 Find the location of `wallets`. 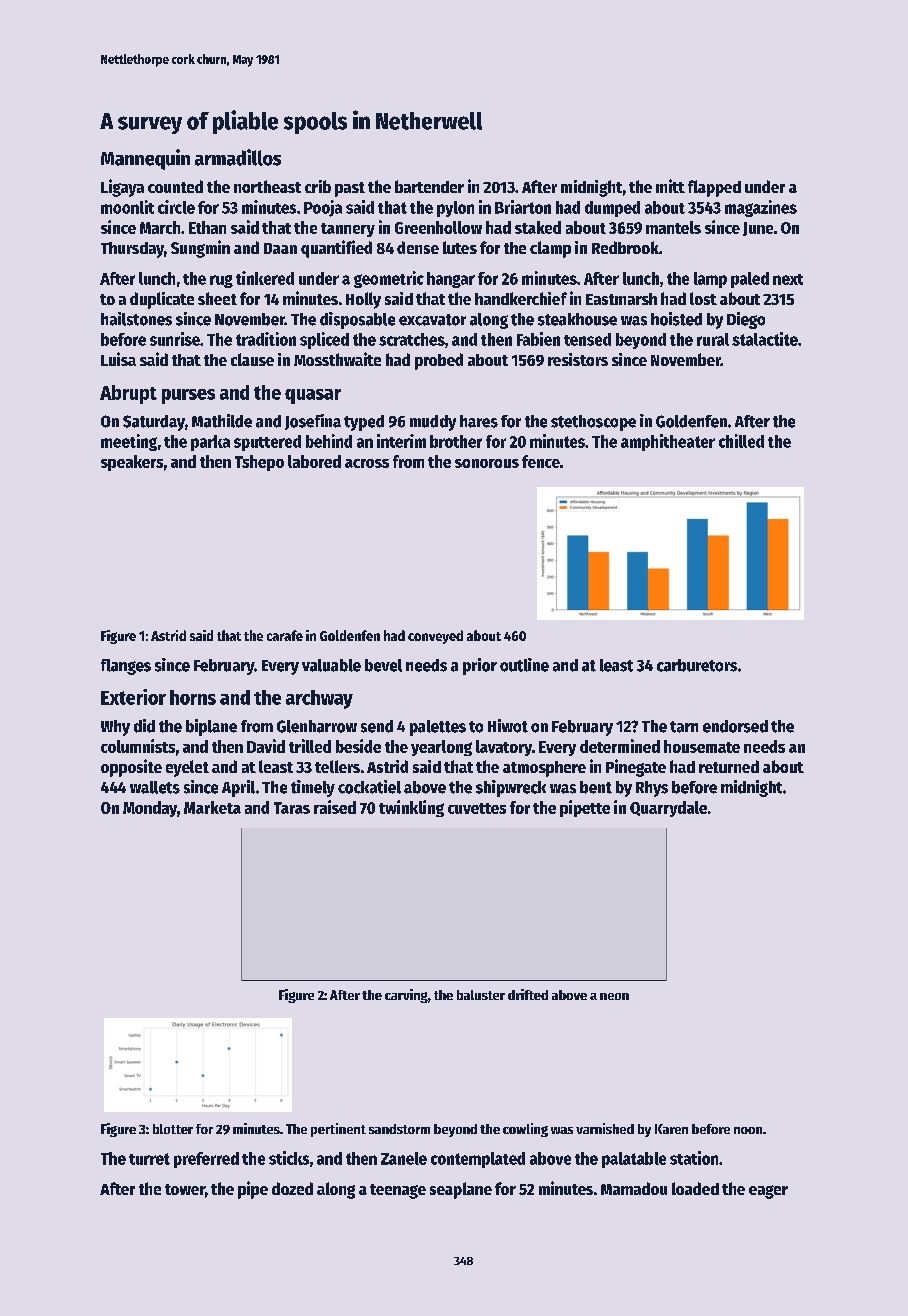

wallets is located at coordinates (155, 787).
